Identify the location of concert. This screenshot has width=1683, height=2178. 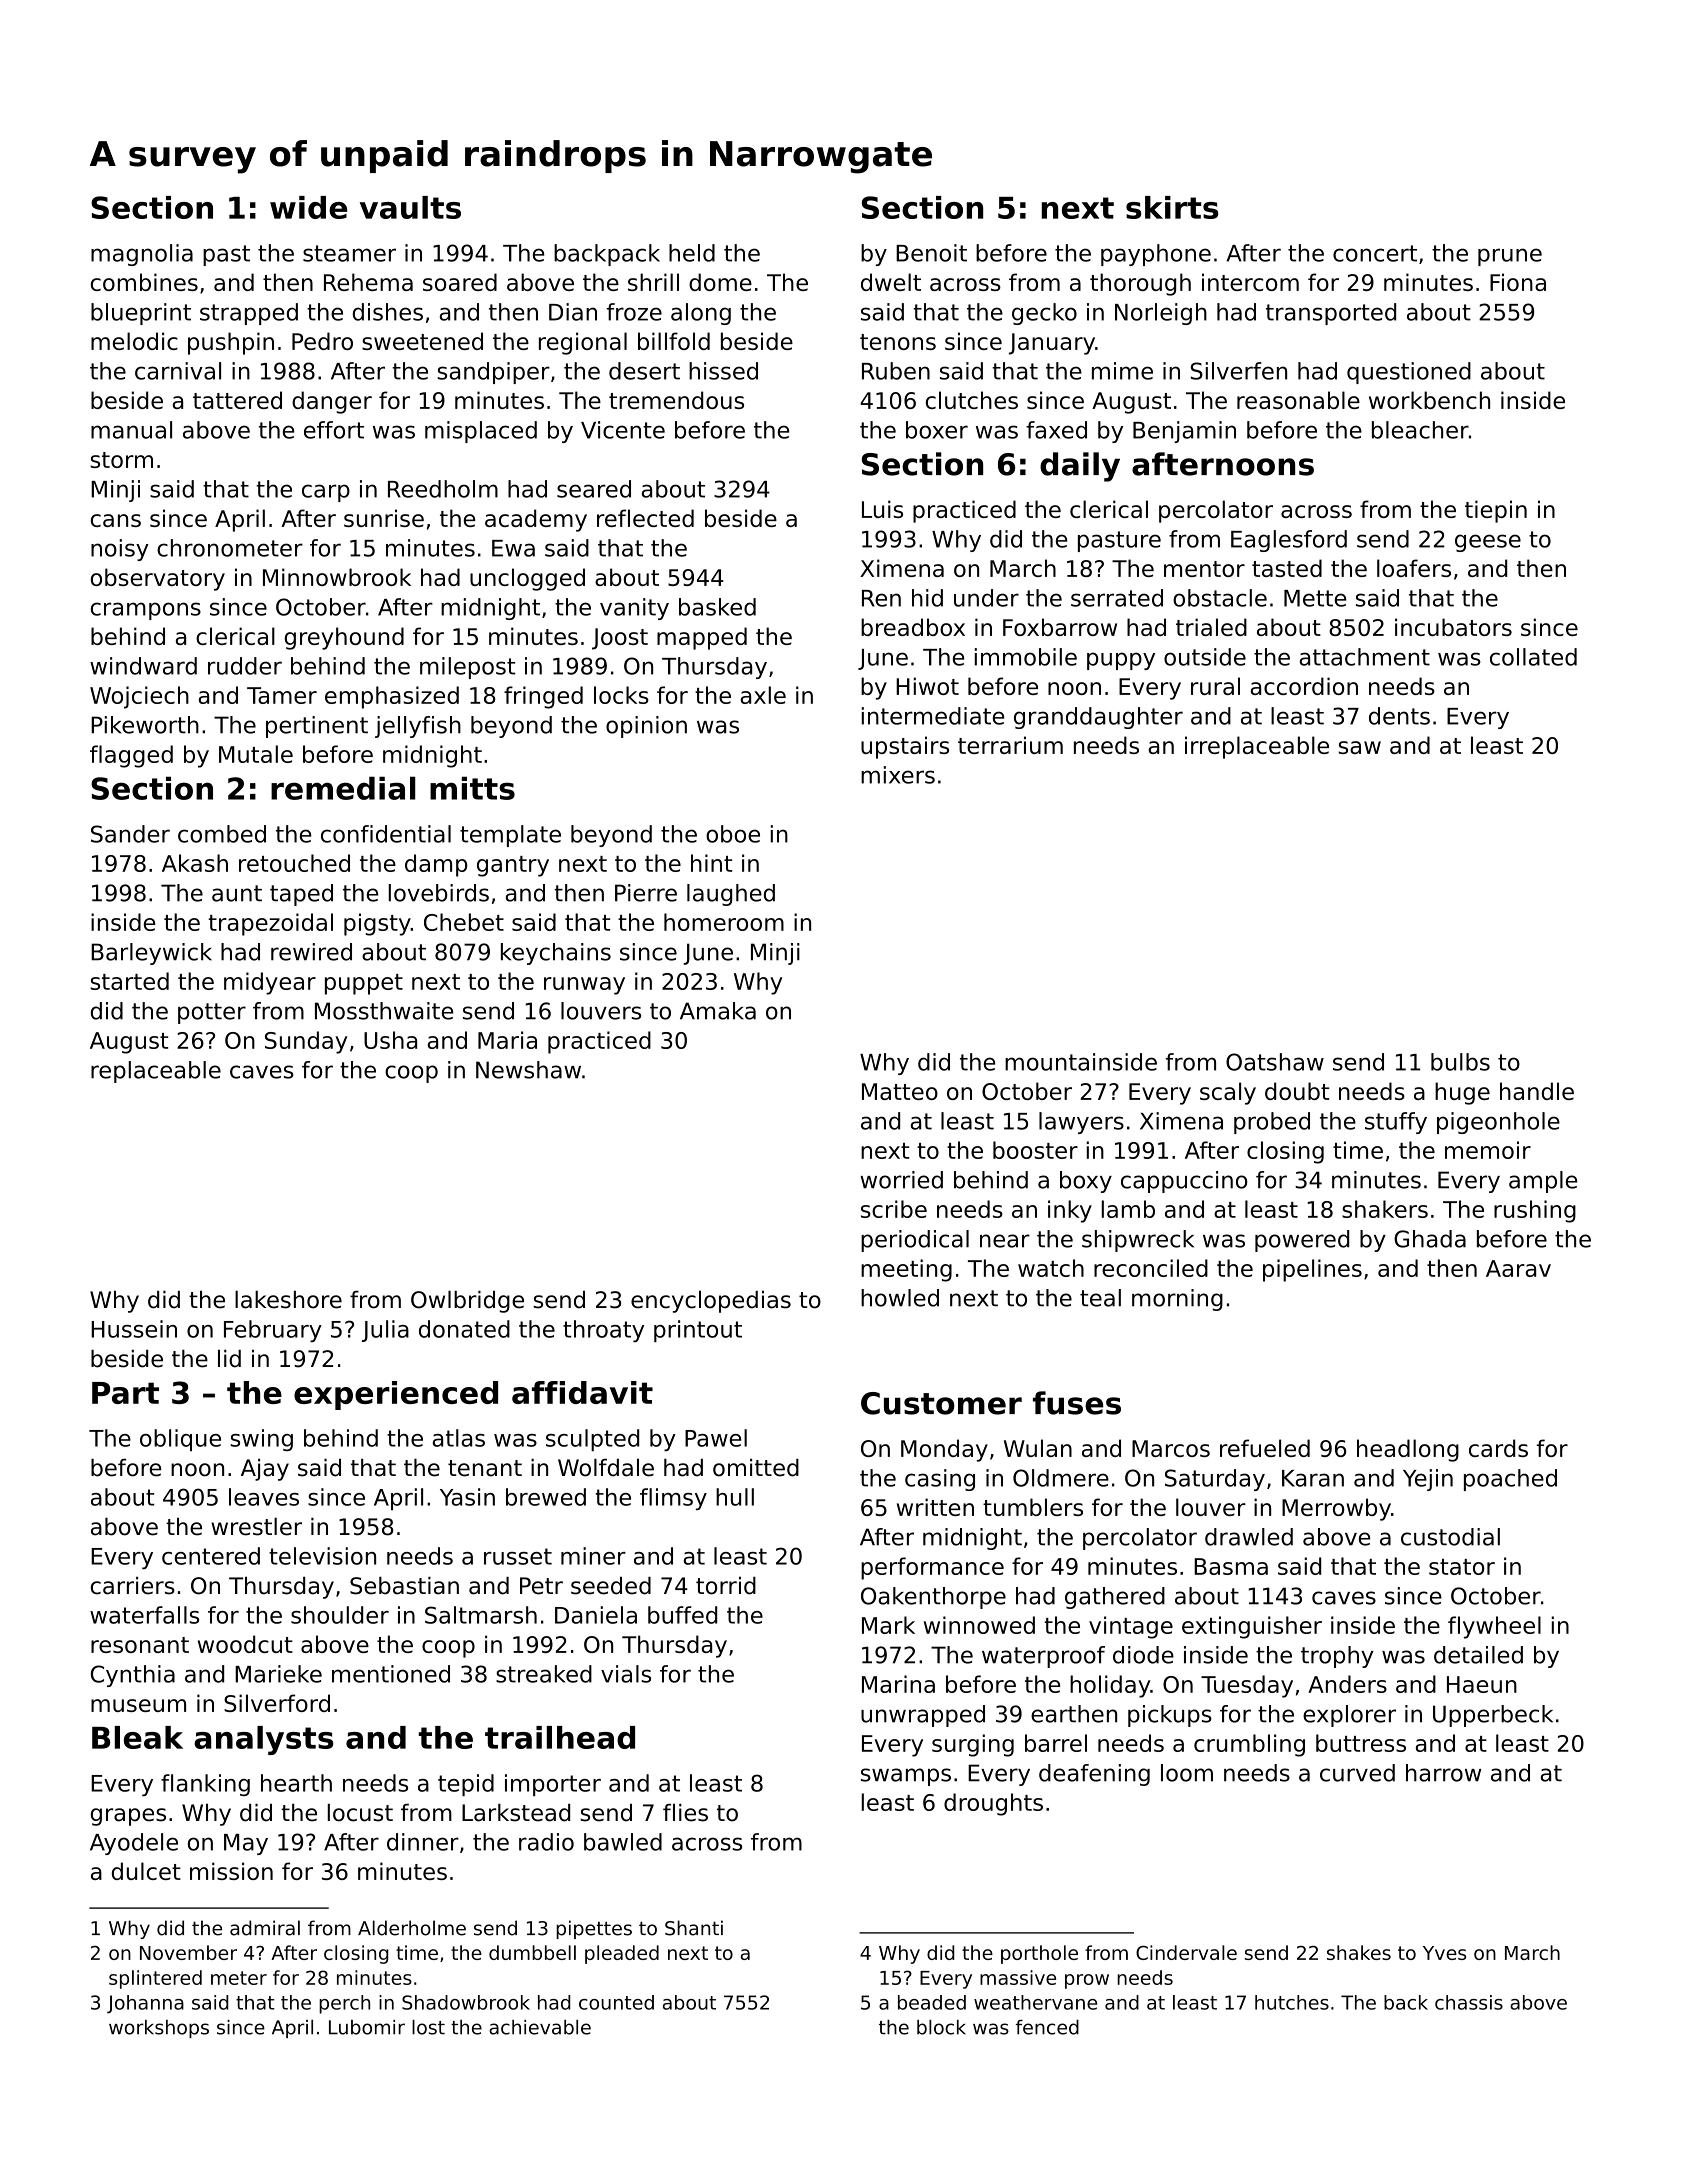
(1375, 253).
